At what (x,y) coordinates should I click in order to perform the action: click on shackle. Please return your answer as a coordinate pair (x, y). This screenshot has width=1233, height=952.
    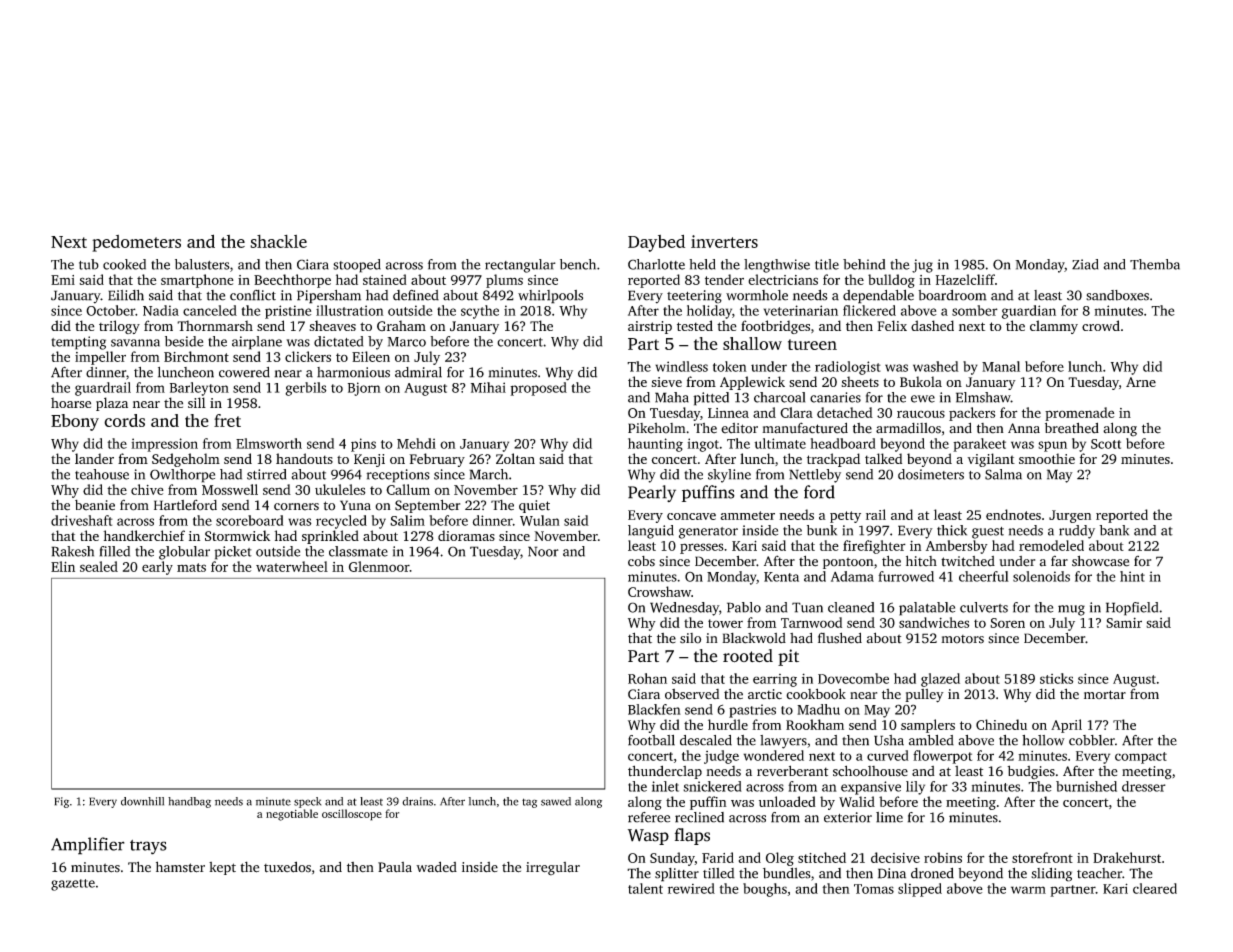
    Looking at the image, I should click on (278, 241).
